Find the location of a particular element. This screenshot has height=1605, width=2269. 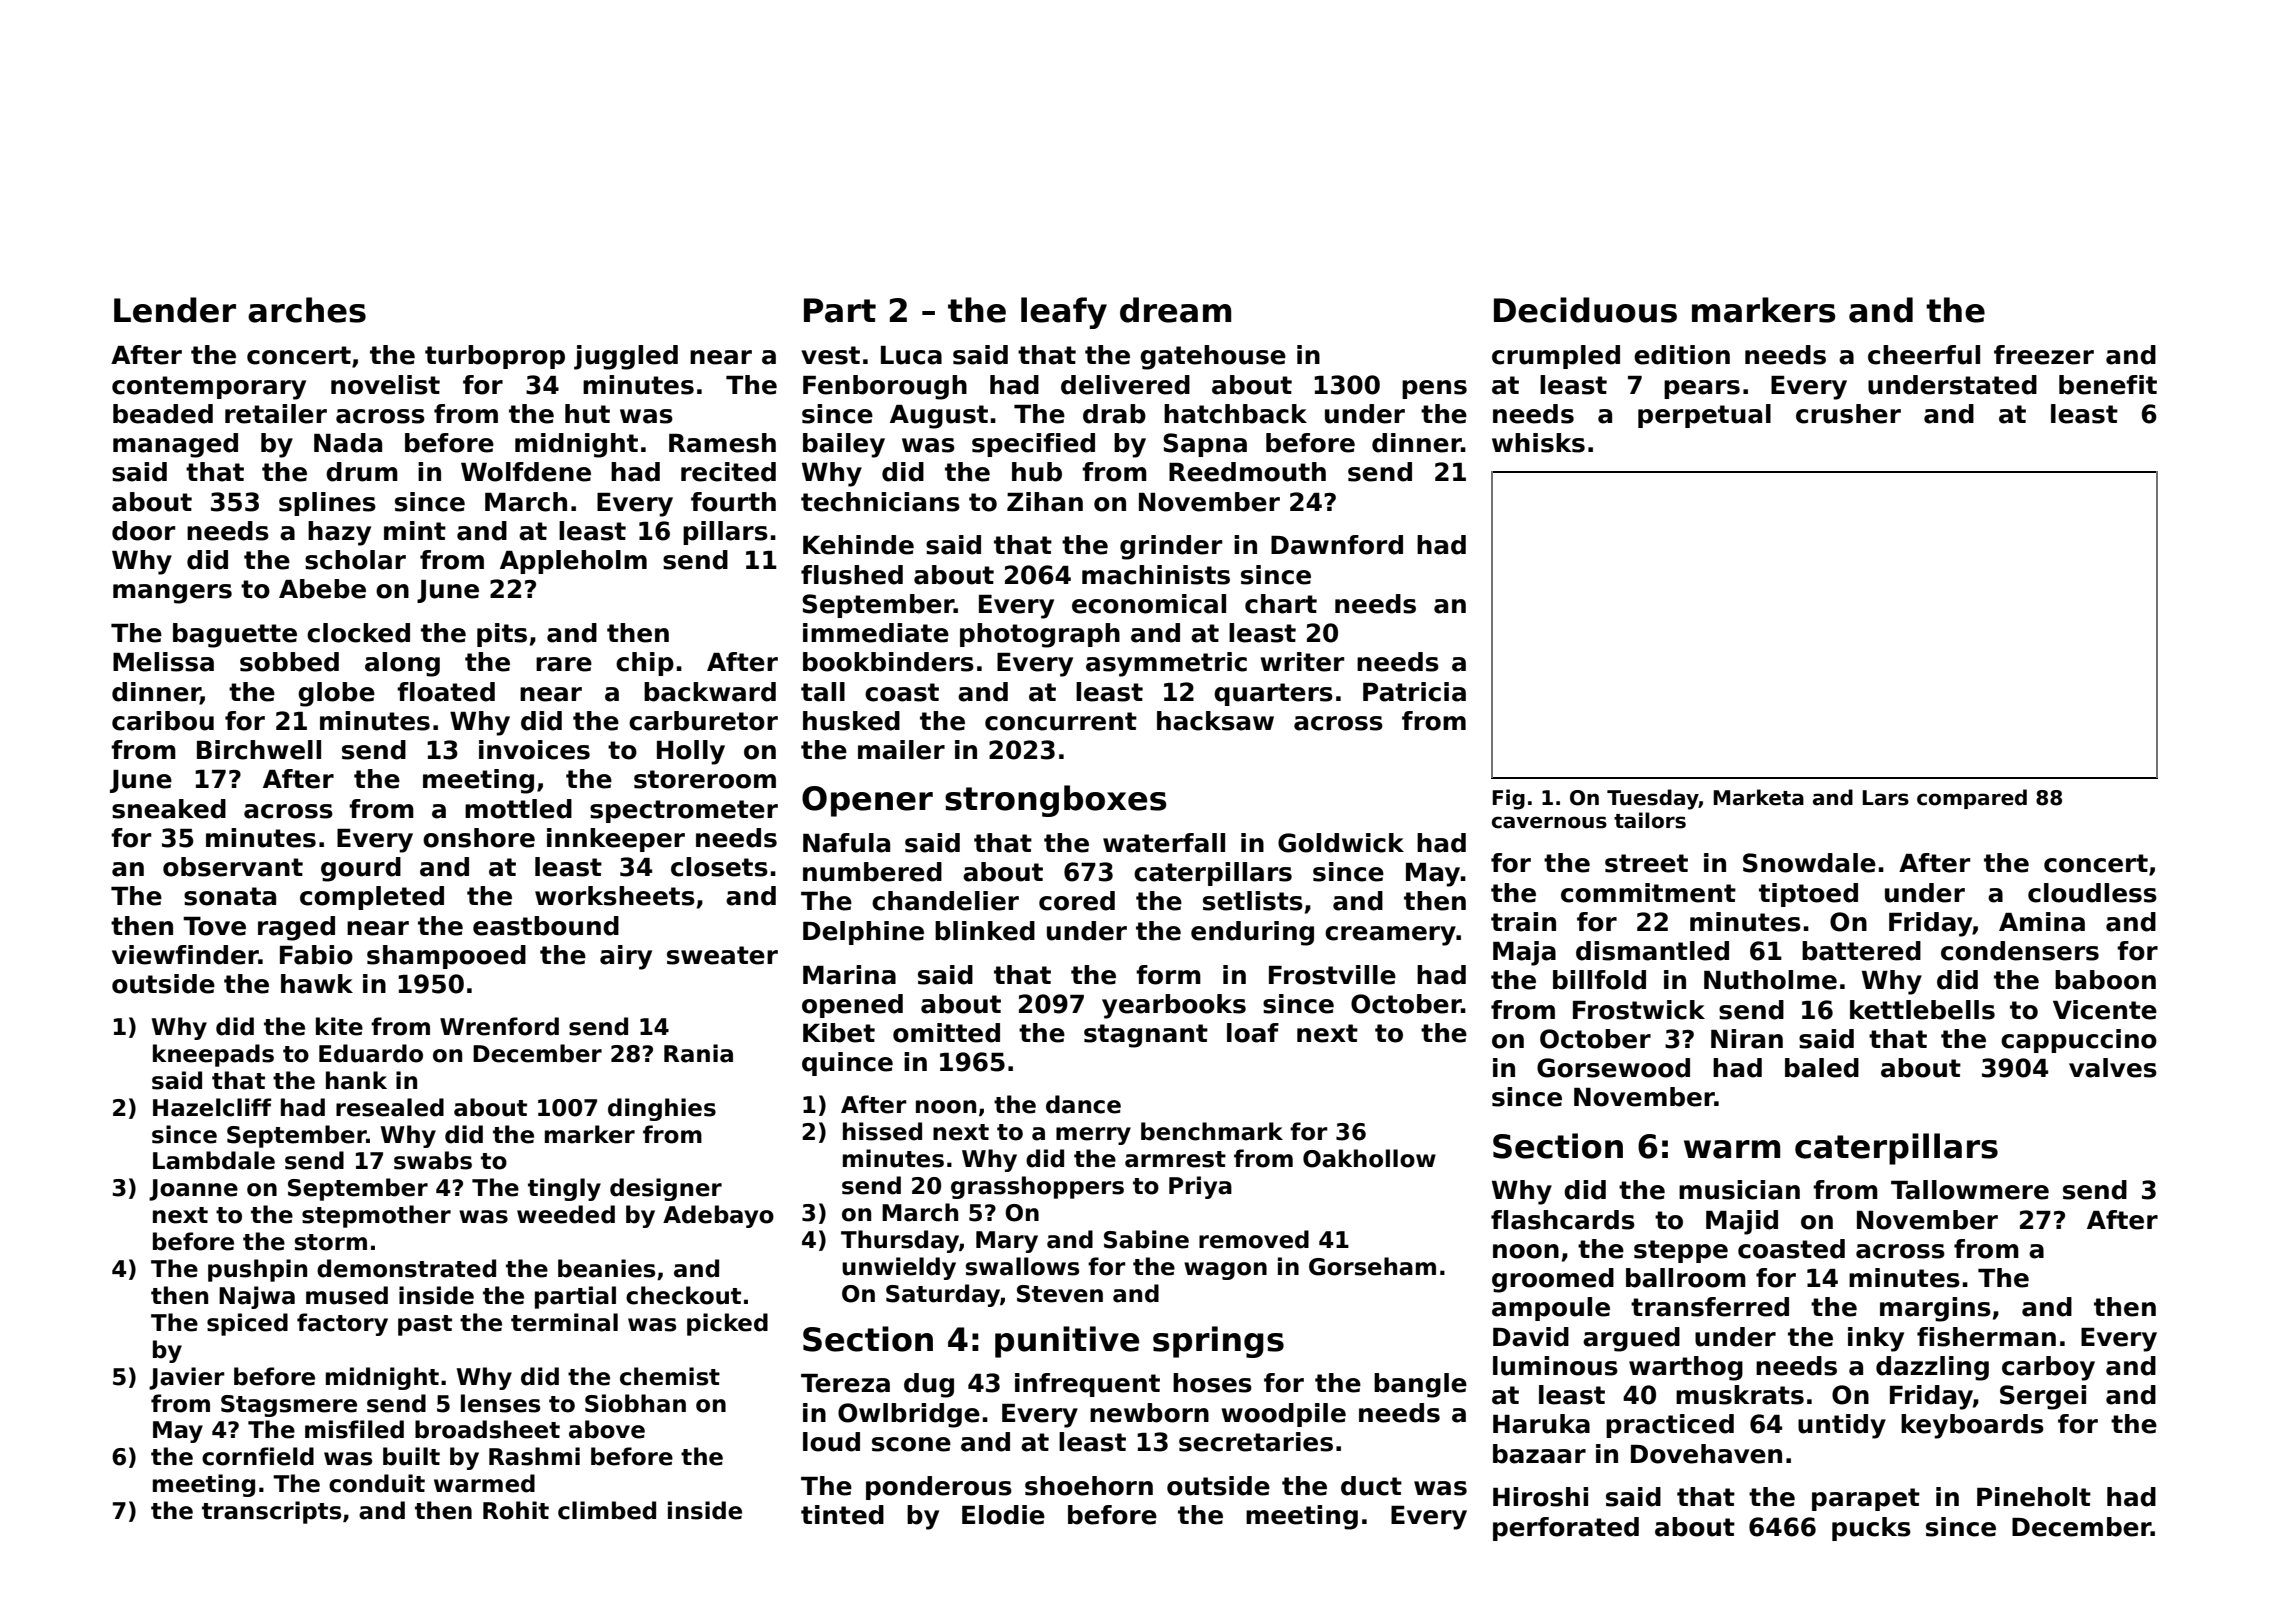

Dawnford is located at coordinates (1337, 545).
